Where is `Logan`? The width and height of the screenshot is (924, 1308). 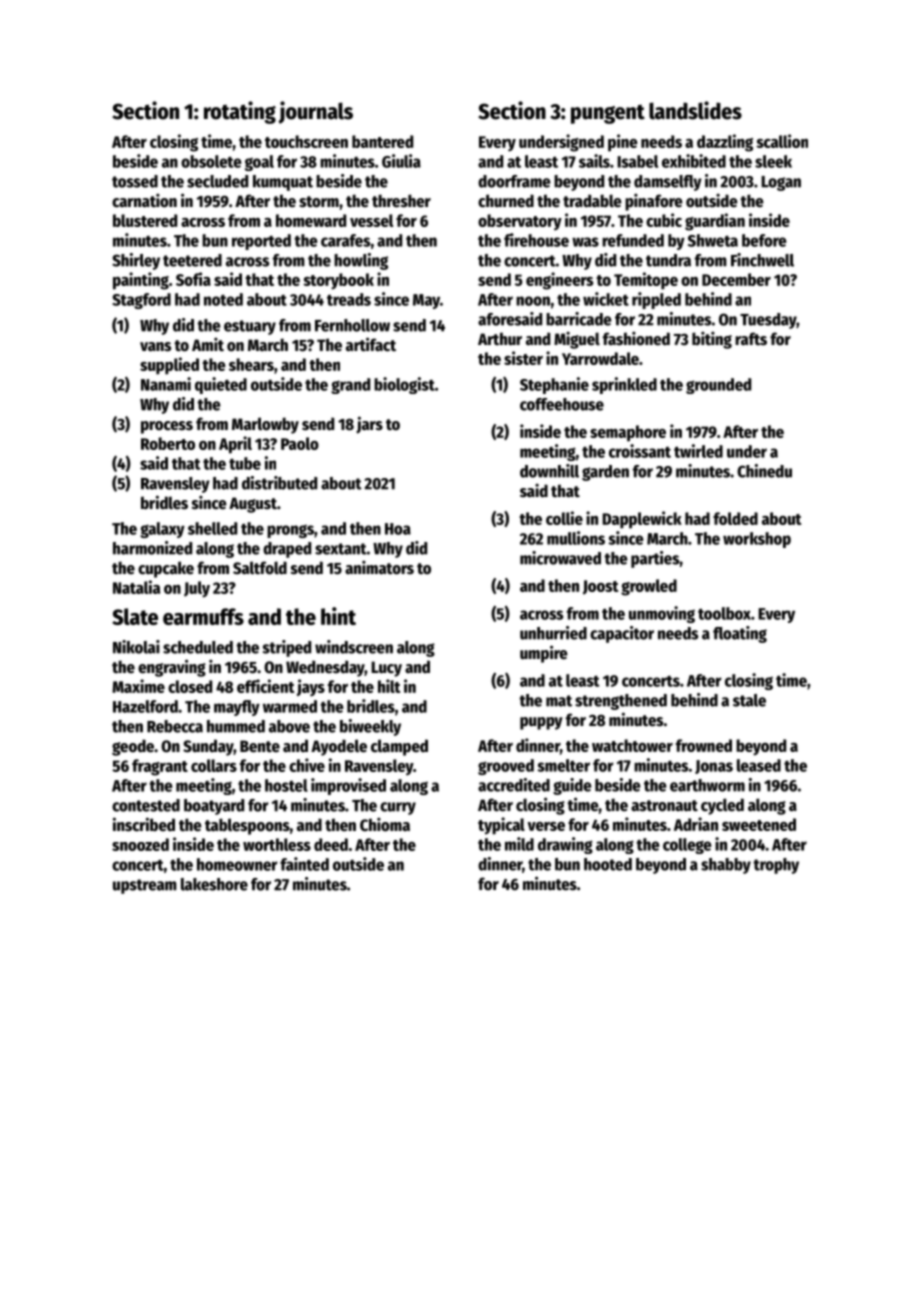
Logan is located at coordinates (781, 183).
